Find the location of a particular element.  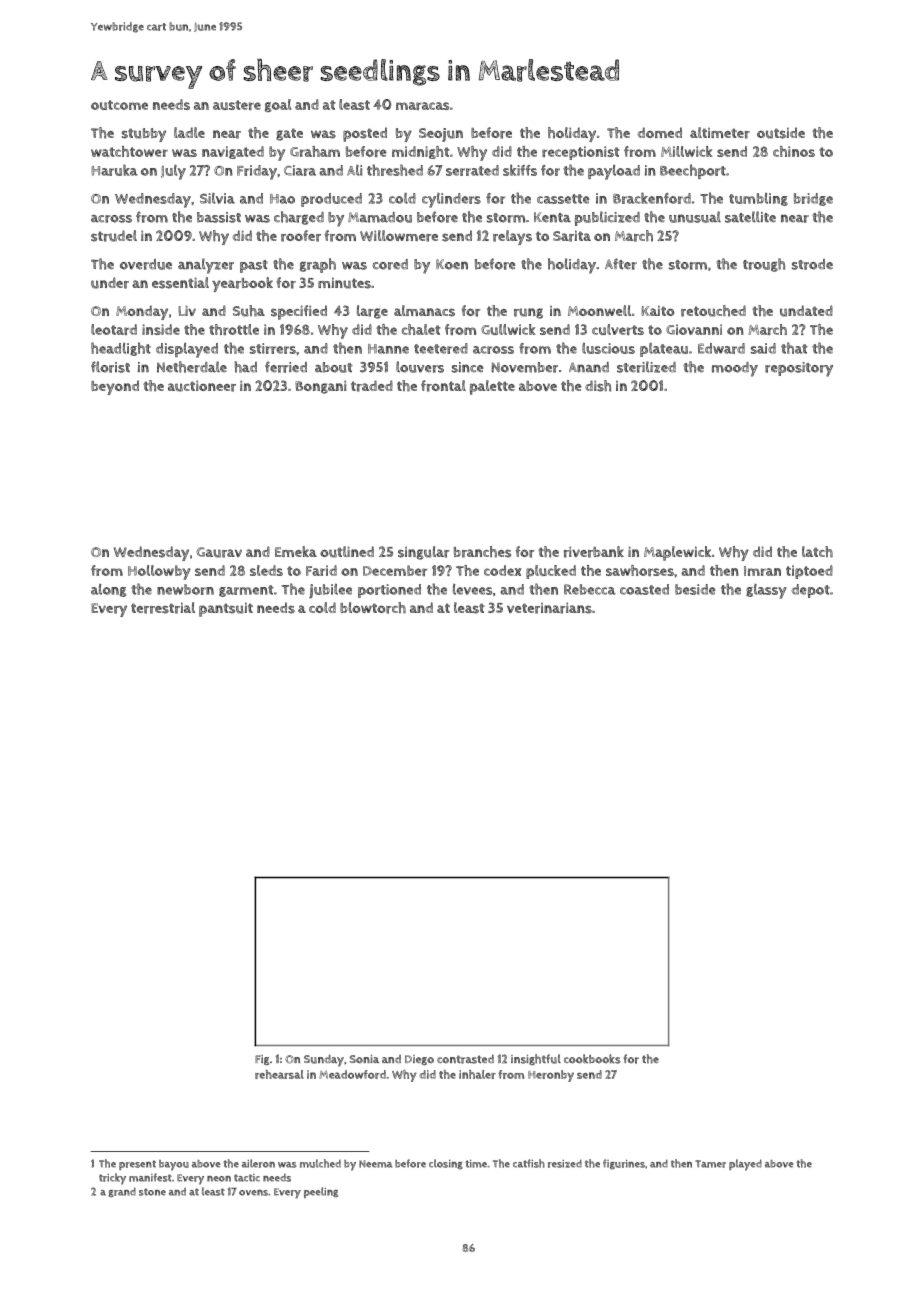

chinos is located at coordinates (794, 151).
